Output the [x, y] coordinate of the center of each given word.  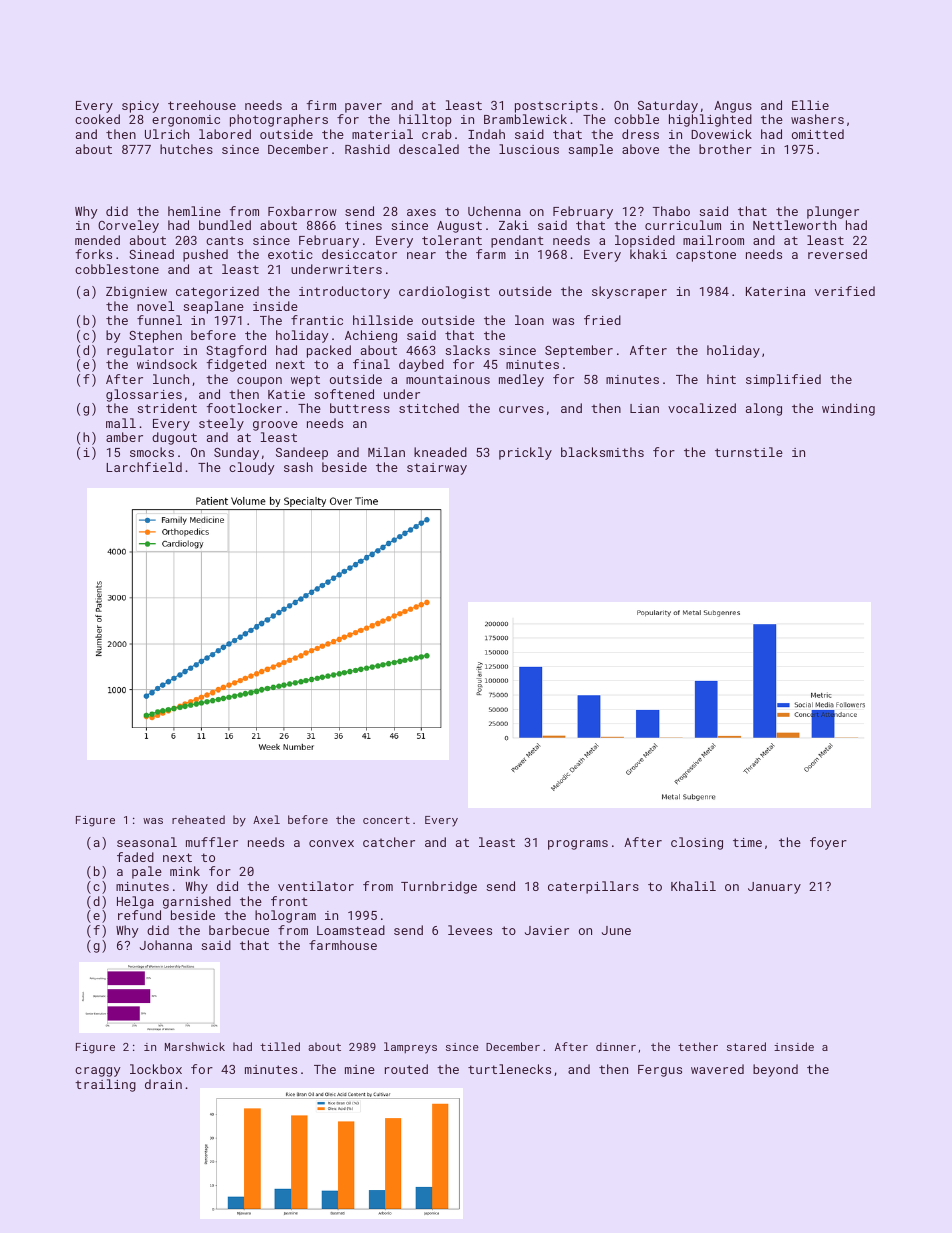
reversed [837, 254]
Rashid [367, 149]
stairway [437, 469]
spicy [140, 107]
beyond [775, 1070]
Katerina [775, 291]
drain [163, 1084]
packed [329, 351]
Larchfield [144, 467]
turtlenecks [509, 1069]
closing [697, 843]
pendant [517, 241]
